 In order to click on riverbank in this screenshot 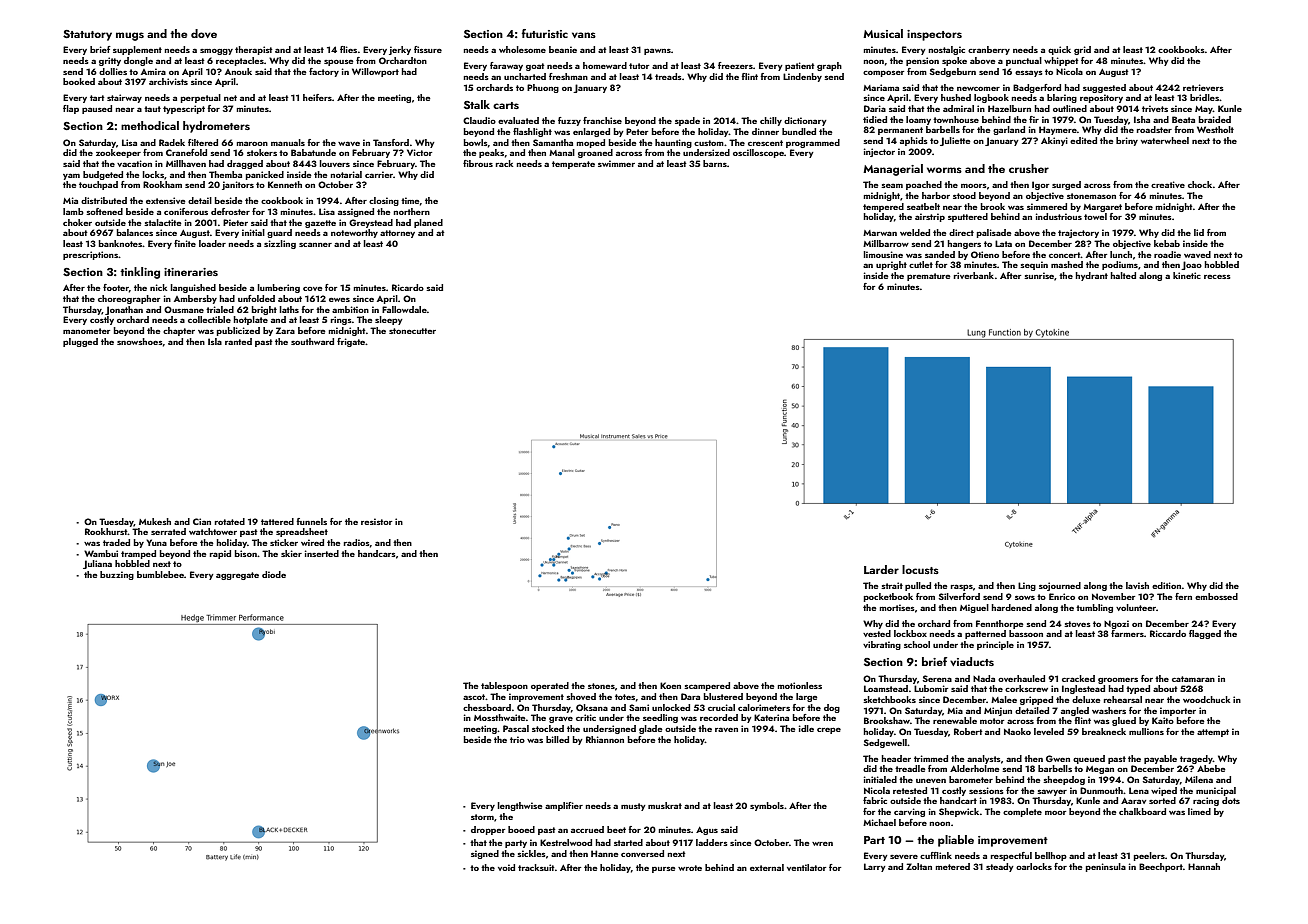, I will do `click(974, 275)`.
